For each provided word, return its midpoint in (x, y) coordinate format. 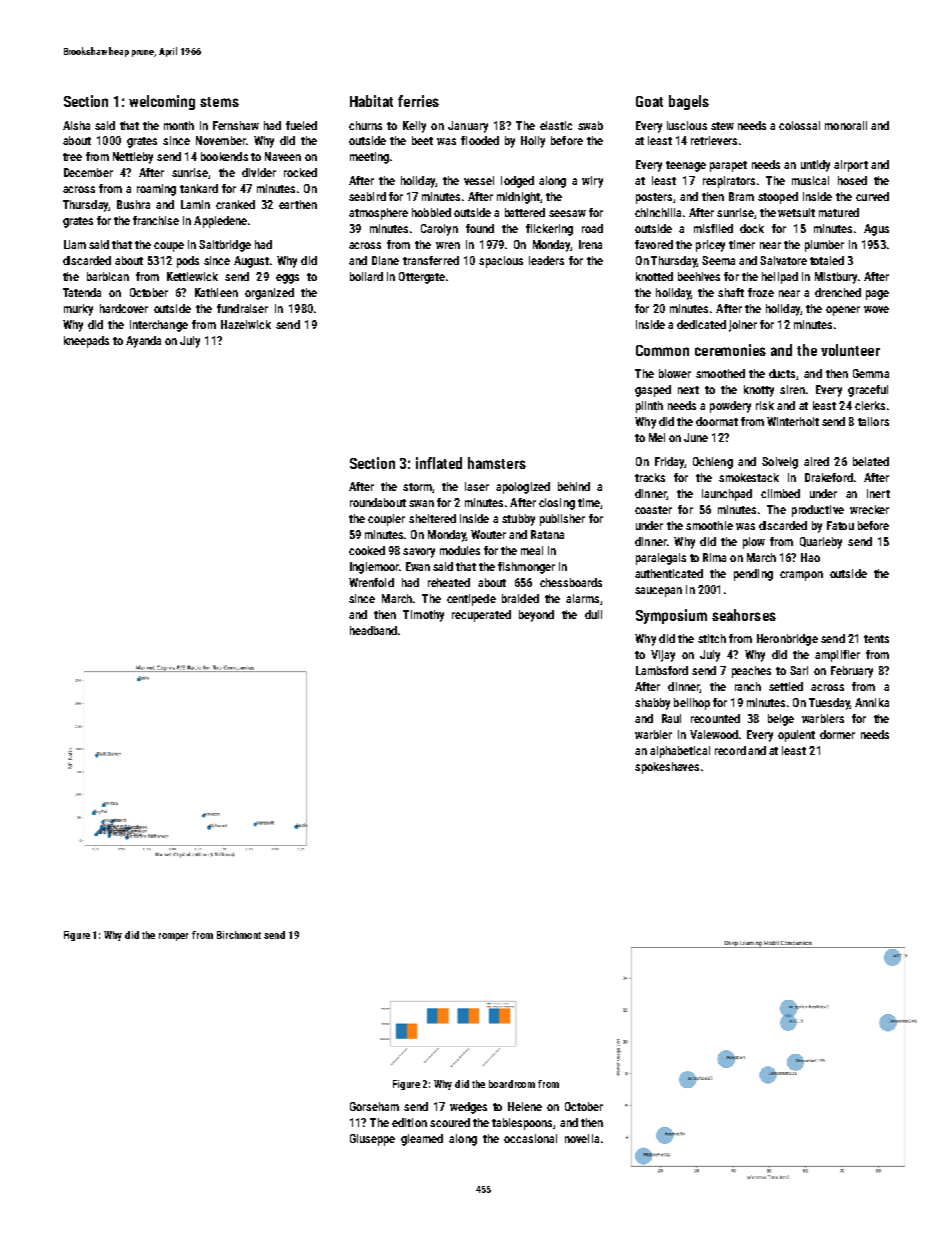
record (730, 750)
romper (173, 937)
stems (219, 102)
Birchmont (239, 935)
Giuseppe (372, 1140)
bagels (689, 102)
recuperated (481, 616)
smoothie (709, 525)
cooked (367, 550)
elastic (556, 125)
